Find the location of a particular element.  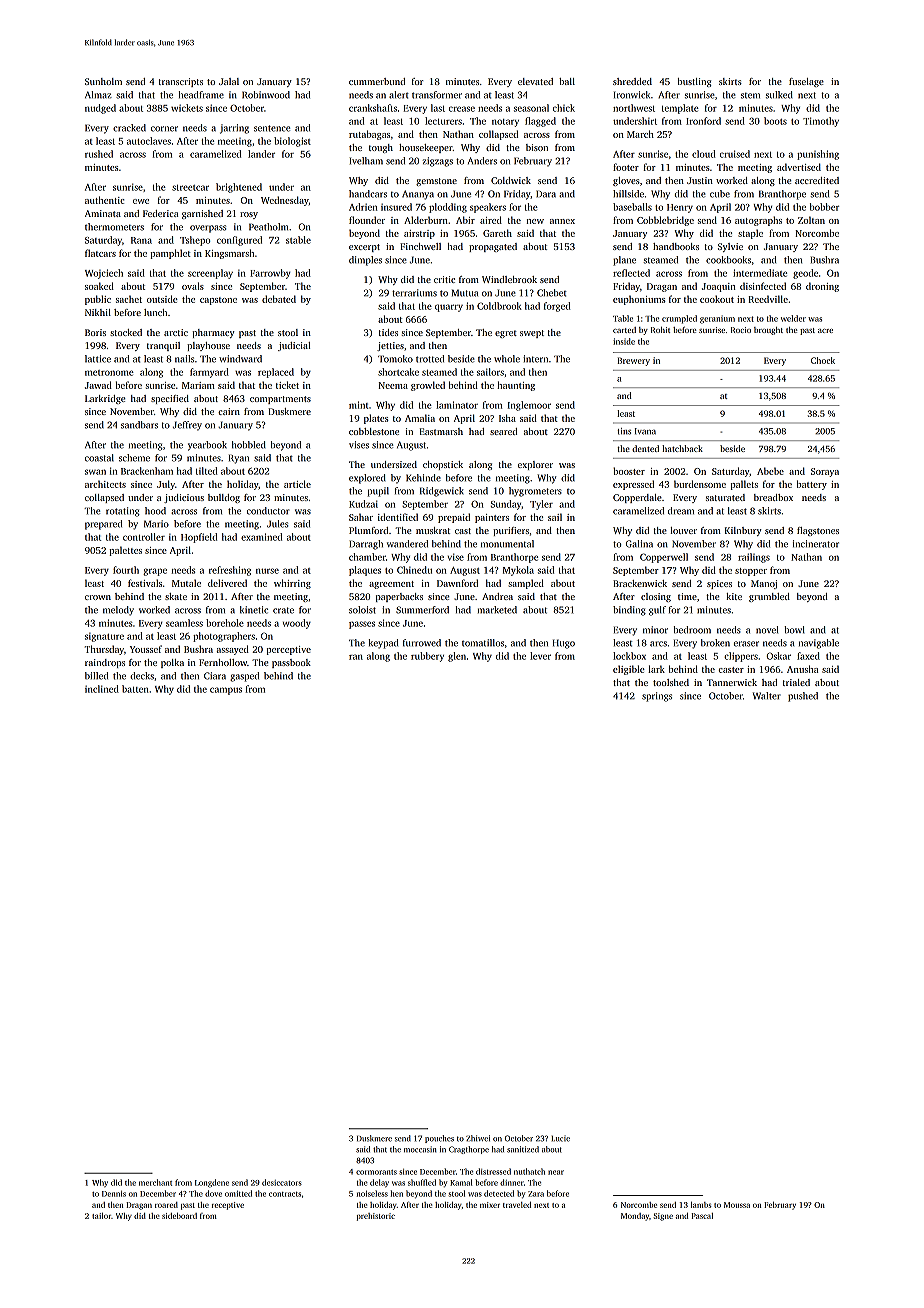

Dara is located at coordinates (546, 194).
